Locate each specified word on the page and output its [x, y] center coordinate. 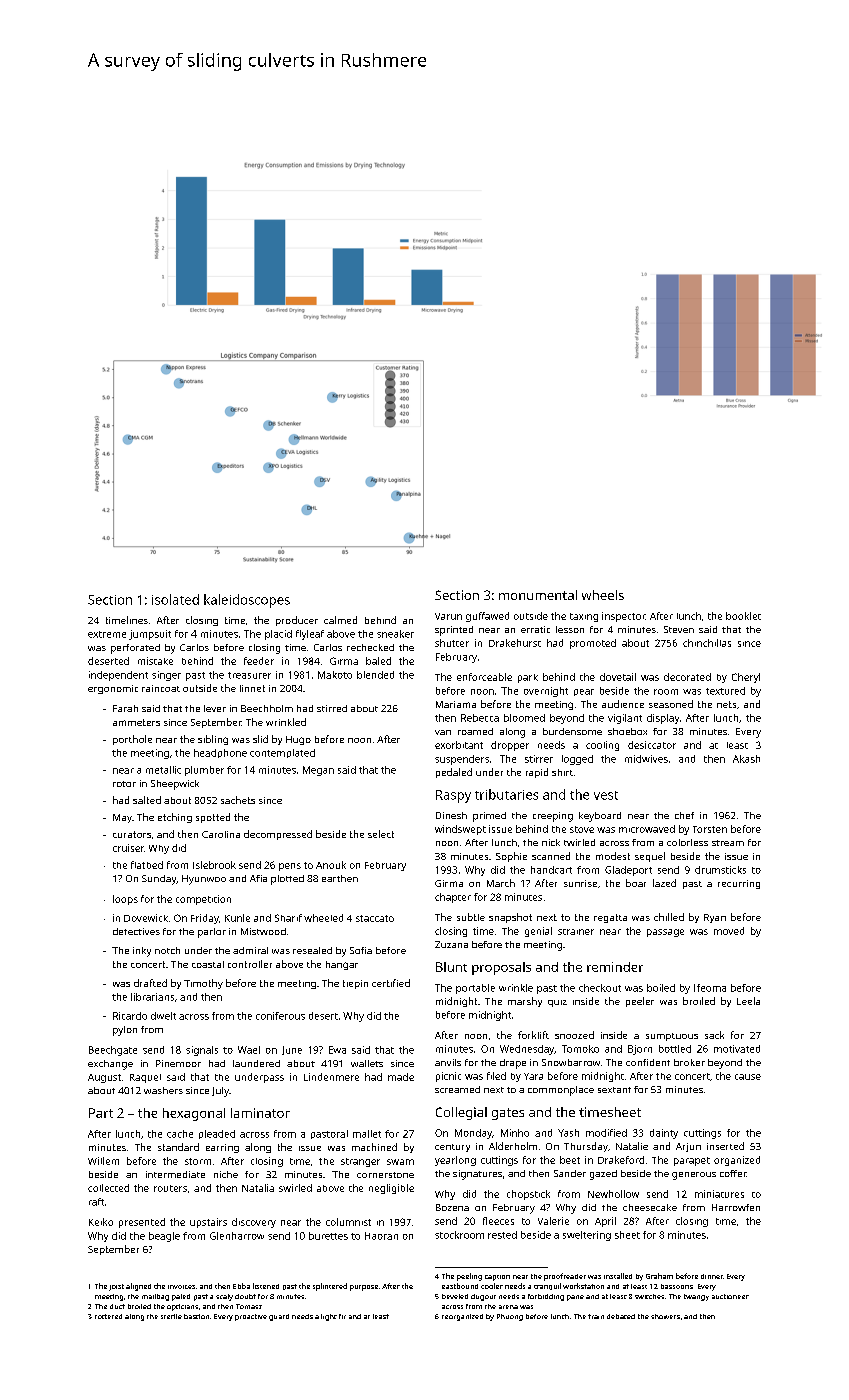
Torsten [710, 829]
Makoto [335, 675]
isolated [175, 599]
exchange [110, 1065]
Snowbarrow [571, 1062]
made [401, 1077]
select [381, 834]
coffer [733, 1173]
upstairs [208, 1223]
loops [125, 900]
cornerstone [385, 1175]
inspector [623, 617]
